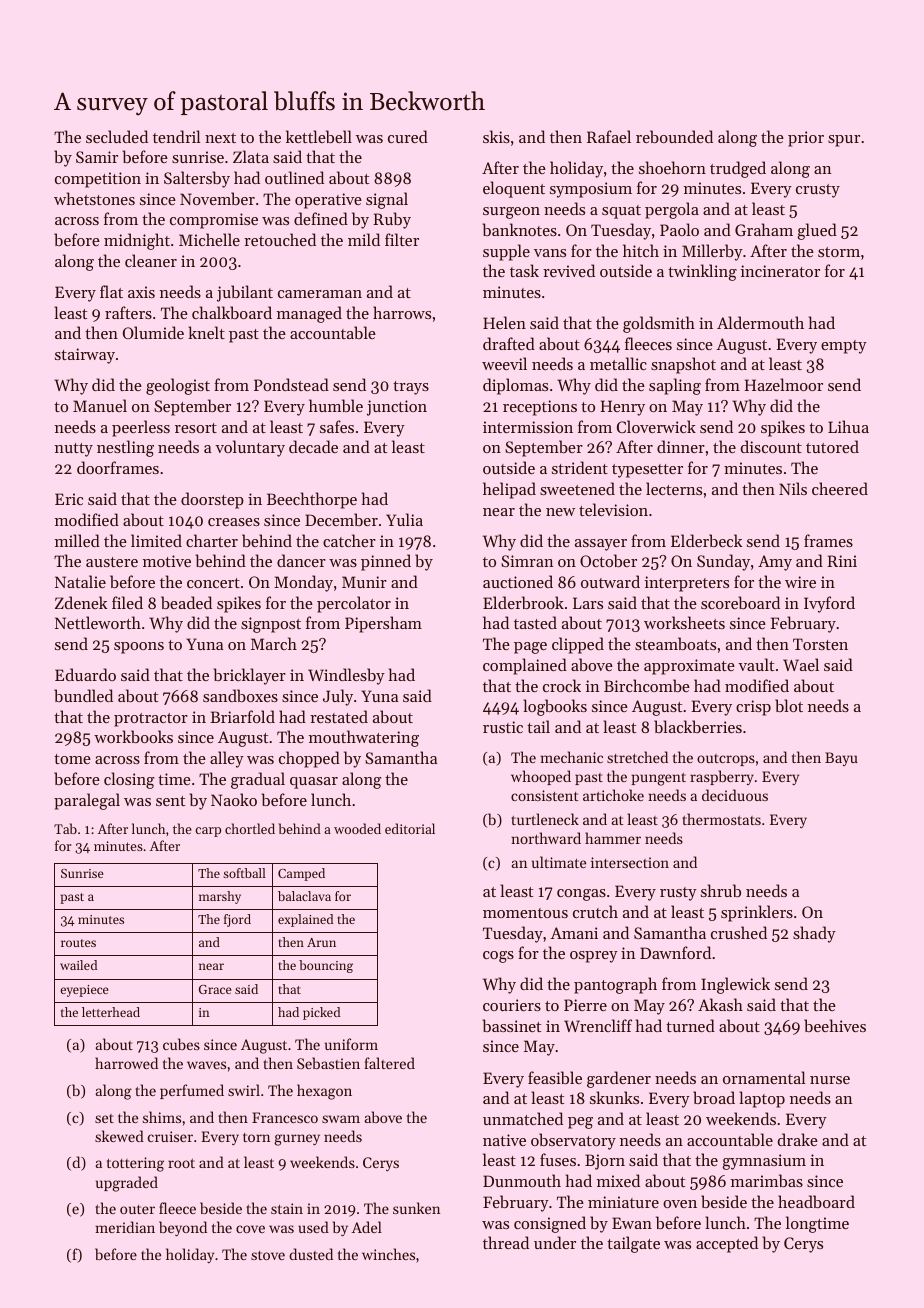  Describe the element at coordinates (220, 138) in the page. I see `next` at that location.
